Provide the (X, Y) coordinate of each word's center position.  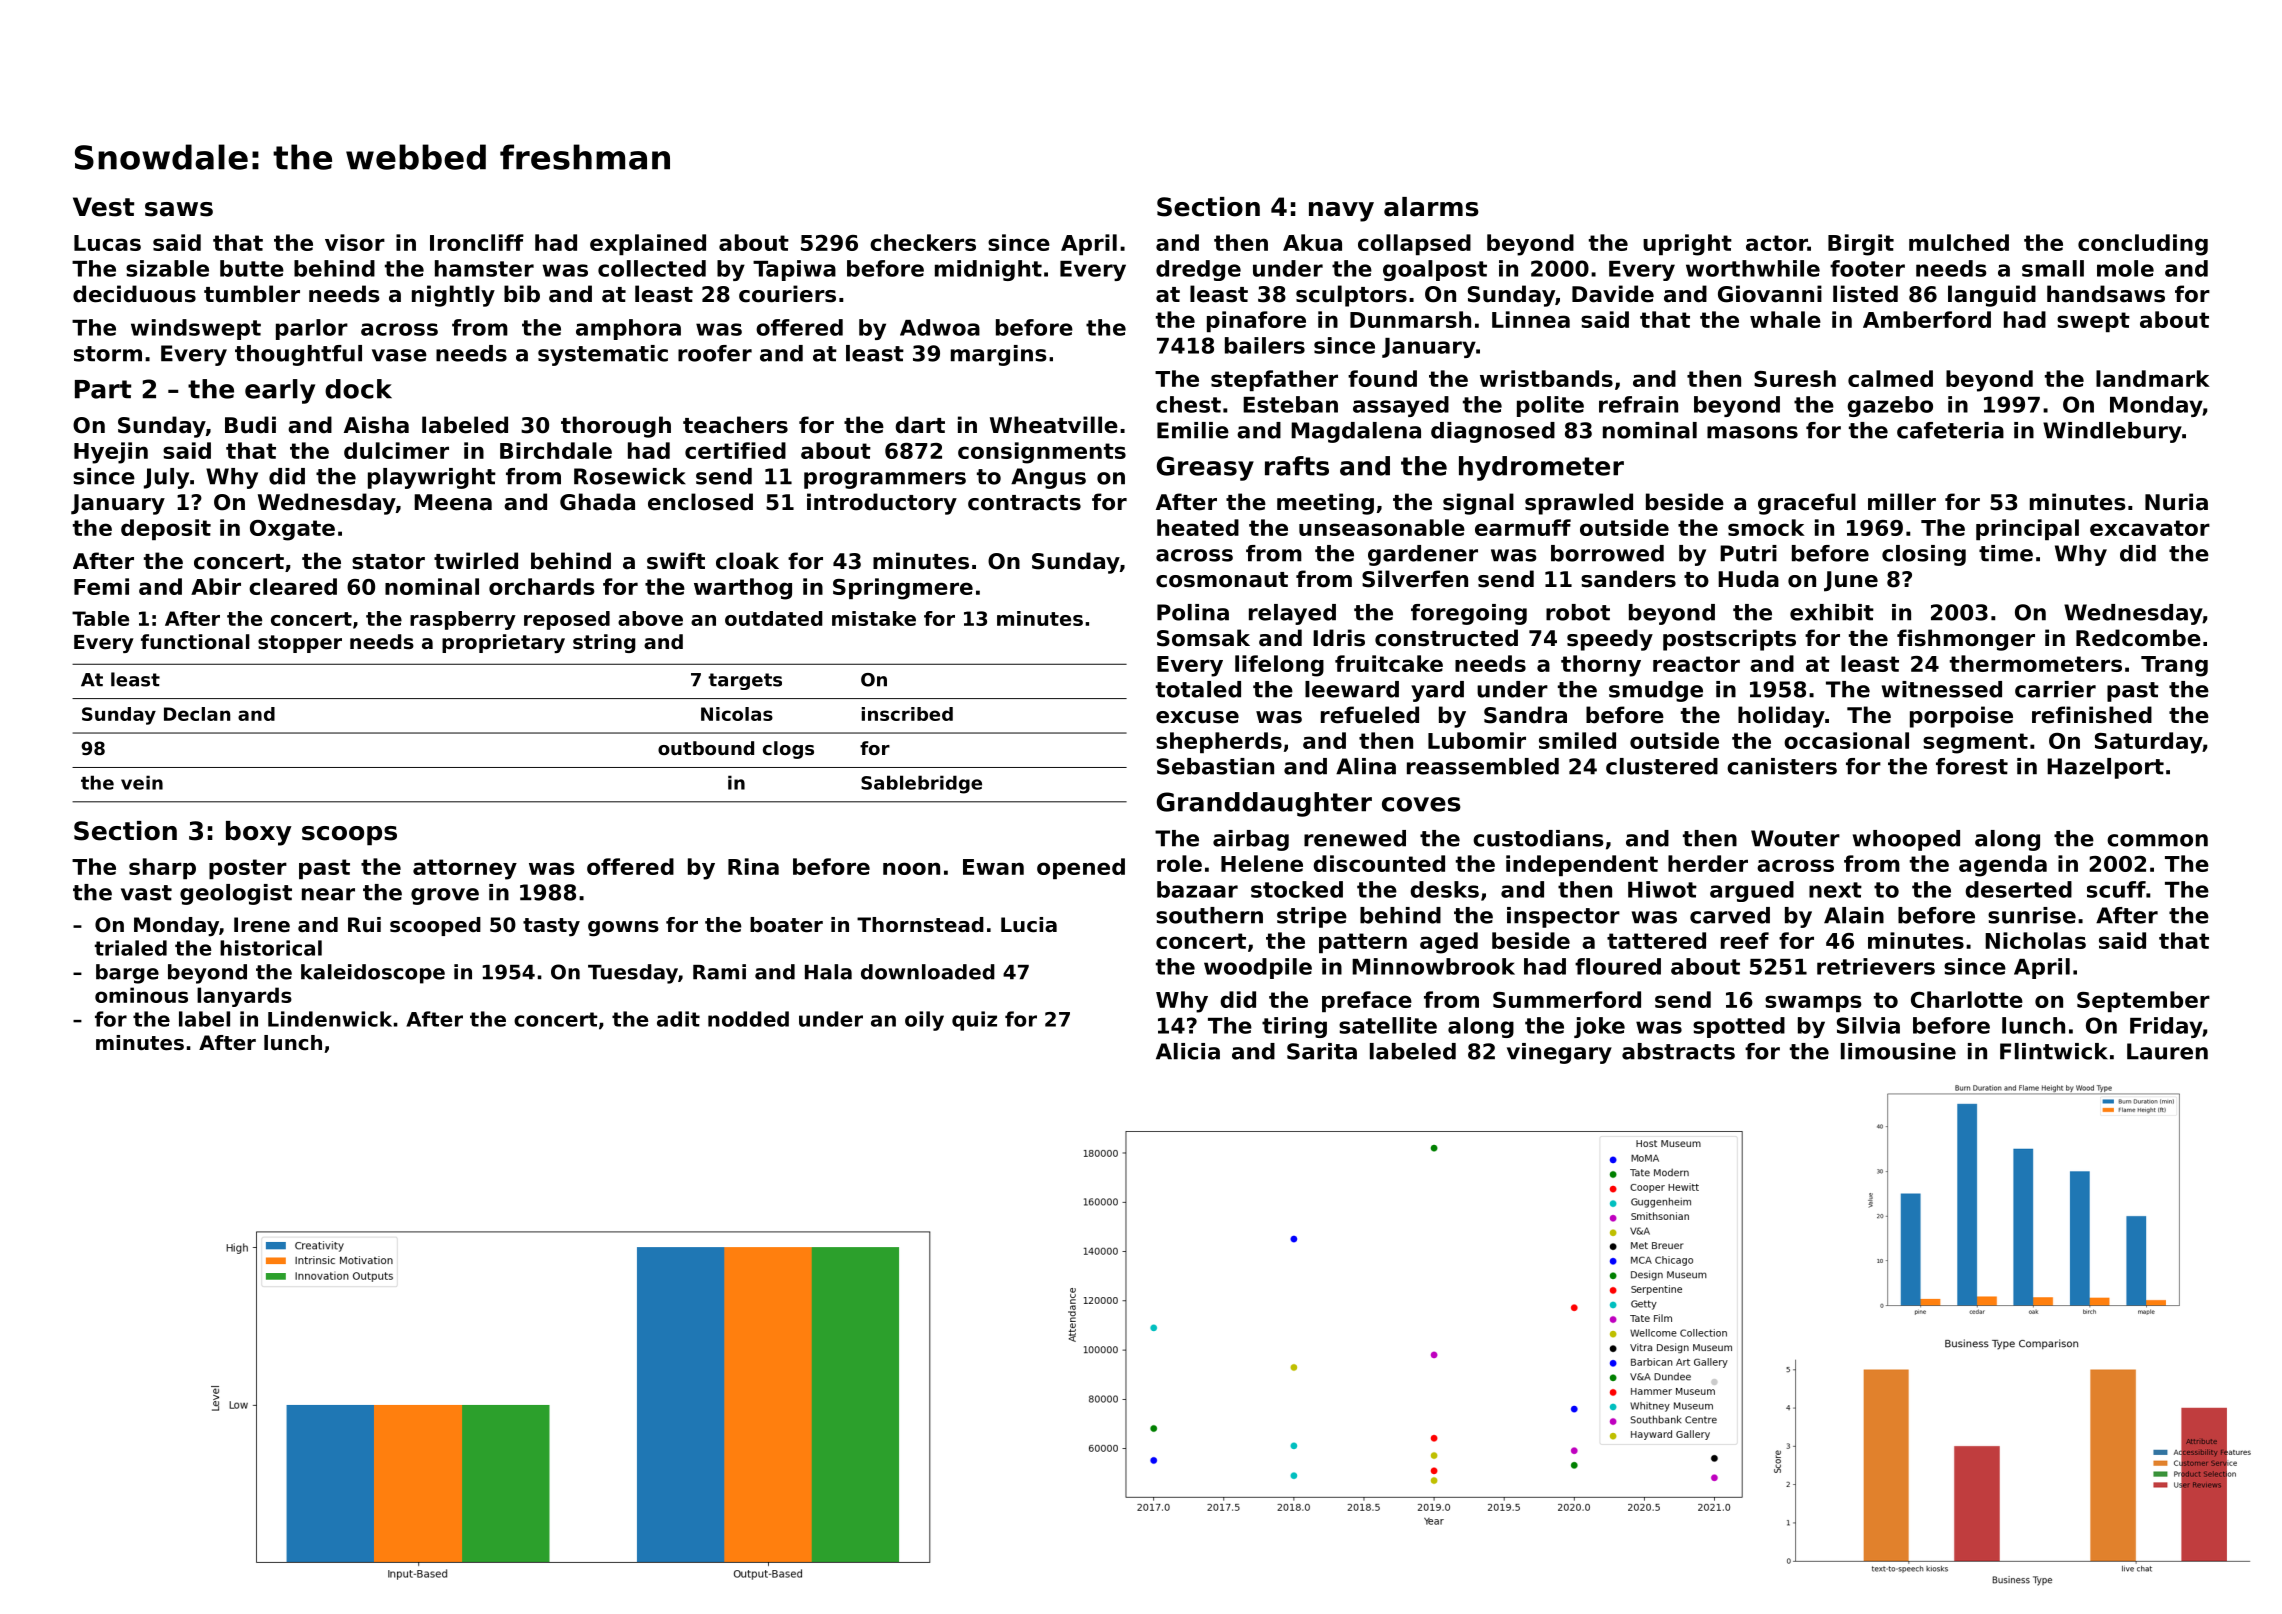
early (280, 391)
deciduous (134, 294)
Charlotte (1967, 999)
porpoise (1961, 717)
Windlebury (2112, 432)
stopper (300, 644)
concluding (2143, 245)
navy (1341, 212)
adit (678, 1019)
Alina (1366, 766)
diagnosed (1493, 432)
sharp (162, 868)
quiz (974, 1021)
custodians (1538, 838)
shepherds (1219, 742)
